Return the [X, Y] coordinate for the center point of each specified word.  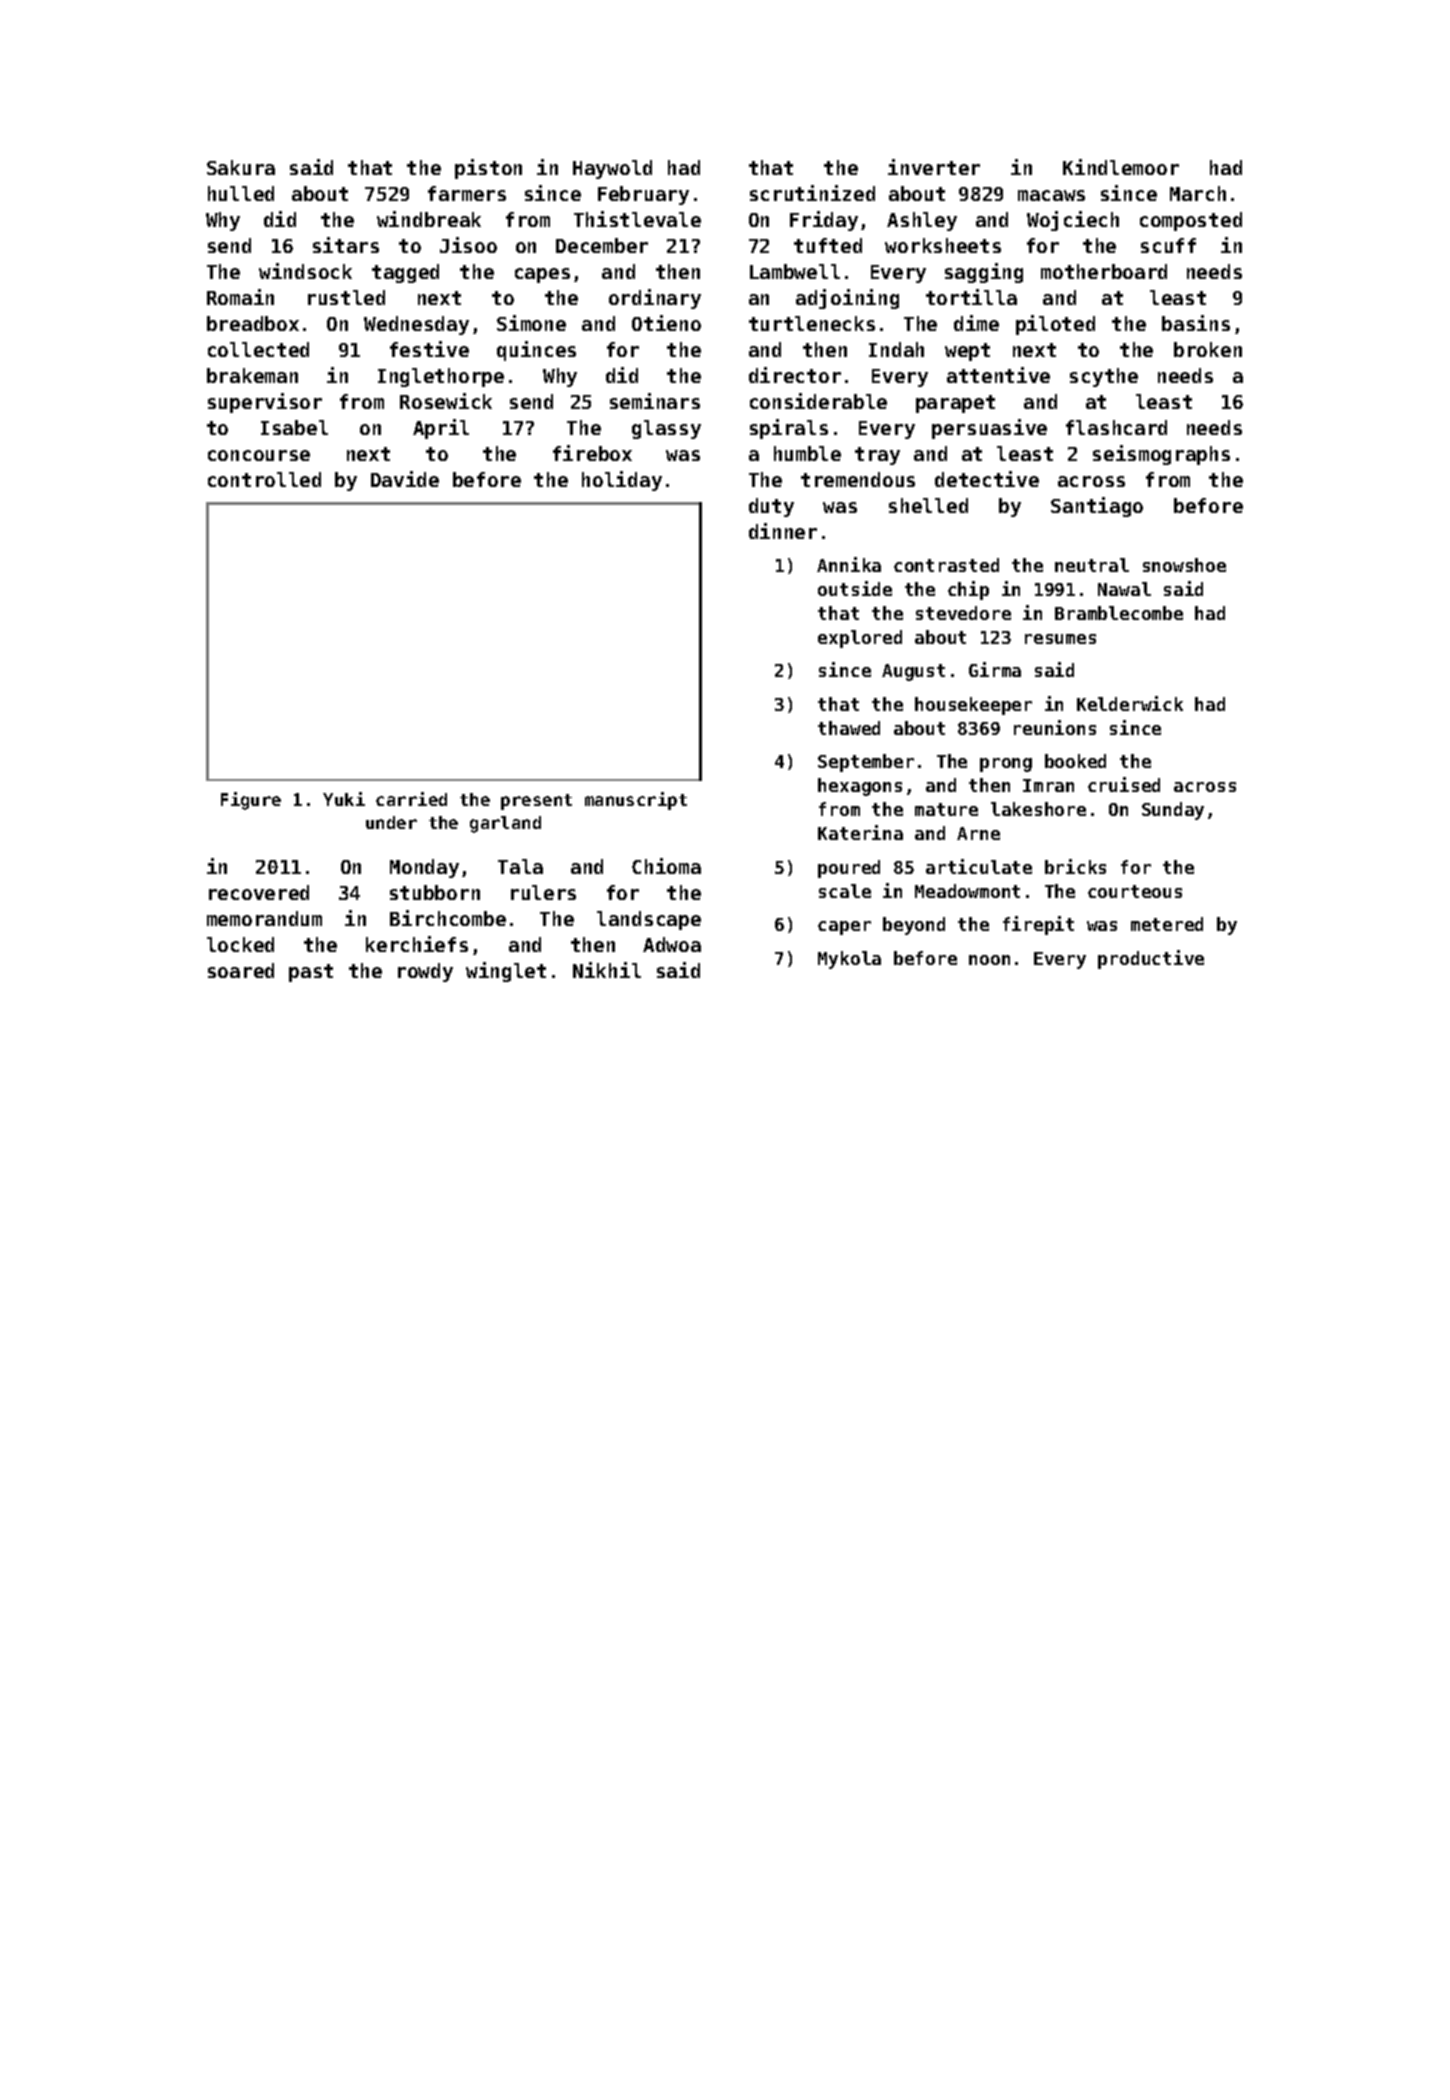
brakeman [252, 375]
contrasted [946, 565]
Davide [405, 479]
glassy [666, 429]
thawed [849, 728]
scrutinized [812, 193]
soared [241, 970]
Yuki [344, 799]
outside [855, 588]
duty [771, 507]
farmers [467, 193]
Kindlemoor [1121, 167]
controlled [264, 479]
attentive [998, 375]
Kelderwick [1130, 703]
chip [968, 590]
